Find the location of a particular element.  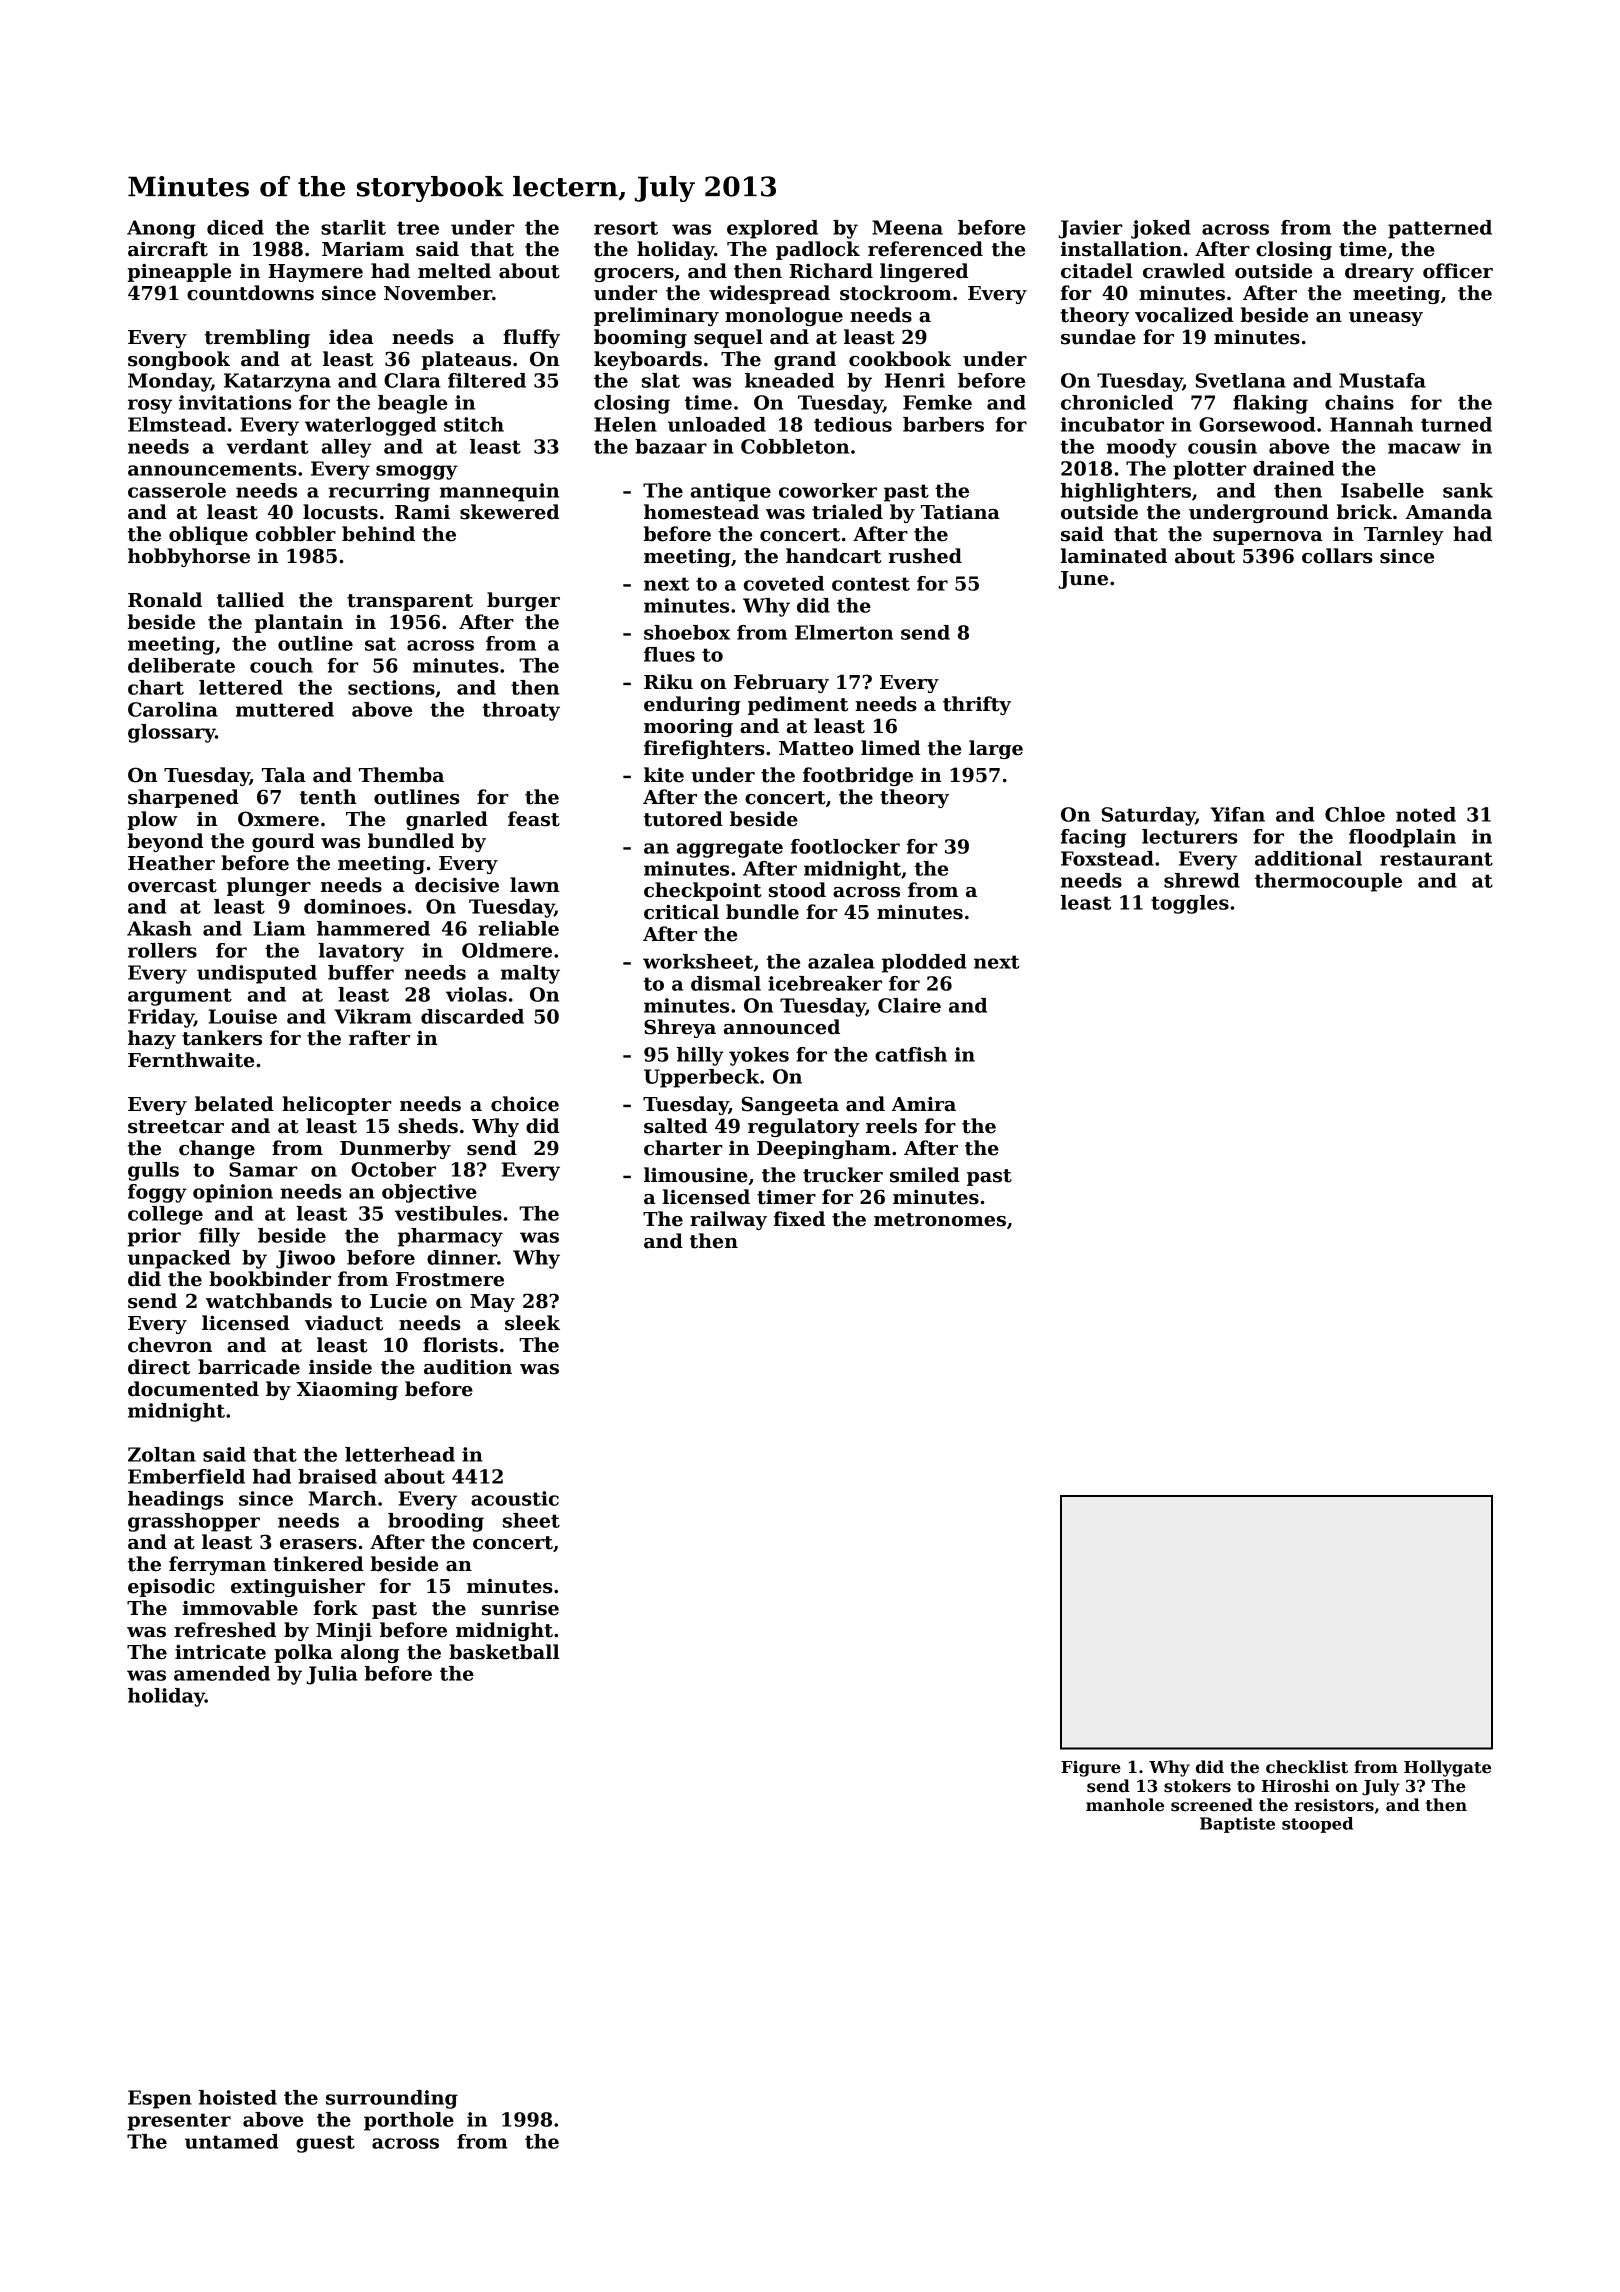

porthole is located at coordinates (409, 2121).
